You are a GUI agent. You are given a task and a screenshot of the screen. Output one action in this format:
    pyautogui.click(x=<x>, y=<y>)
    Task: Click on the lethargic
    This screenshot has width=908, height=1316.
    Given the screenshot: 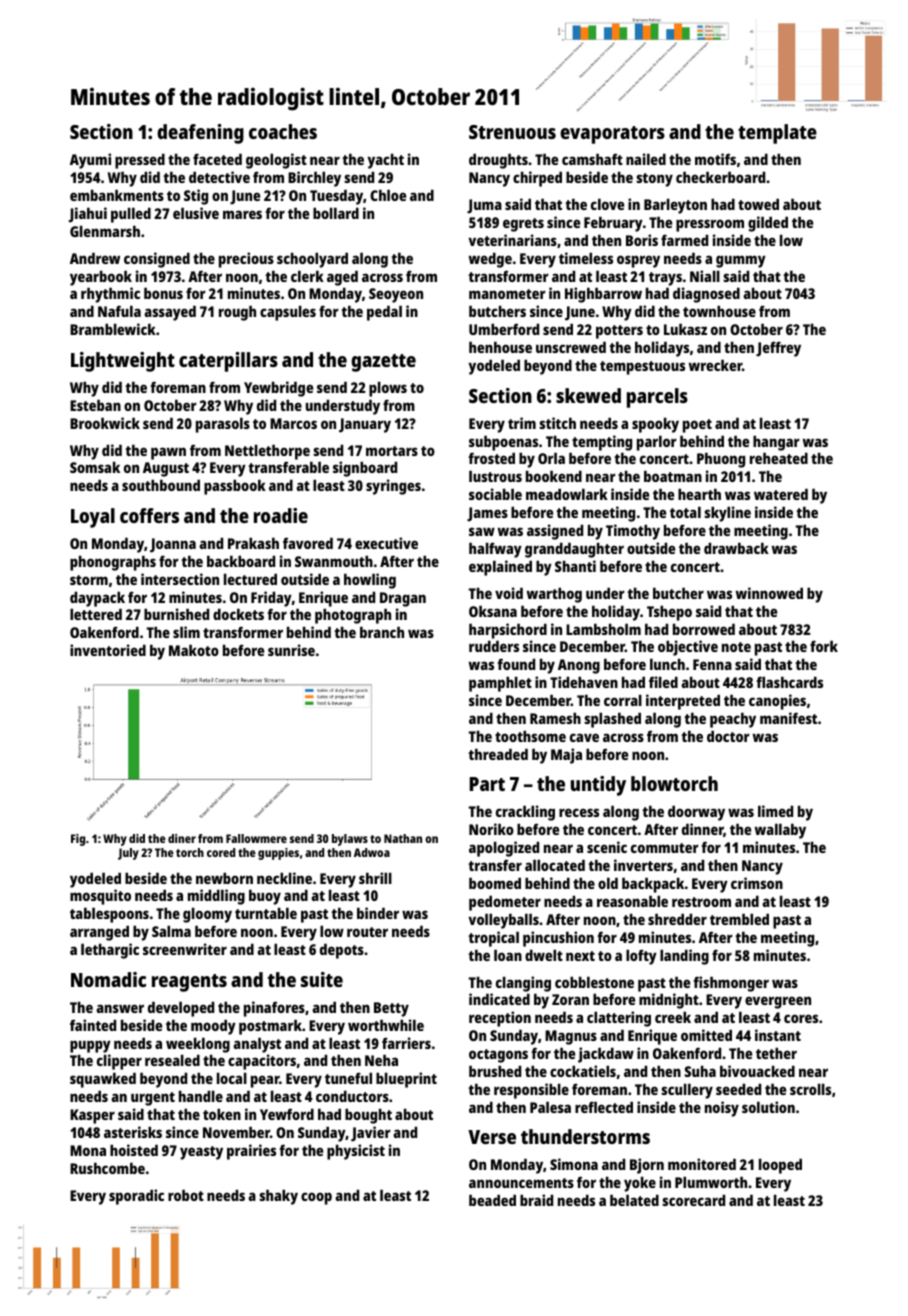 What is the action you would take?
    pyautogui.click(x=110, y=951)
